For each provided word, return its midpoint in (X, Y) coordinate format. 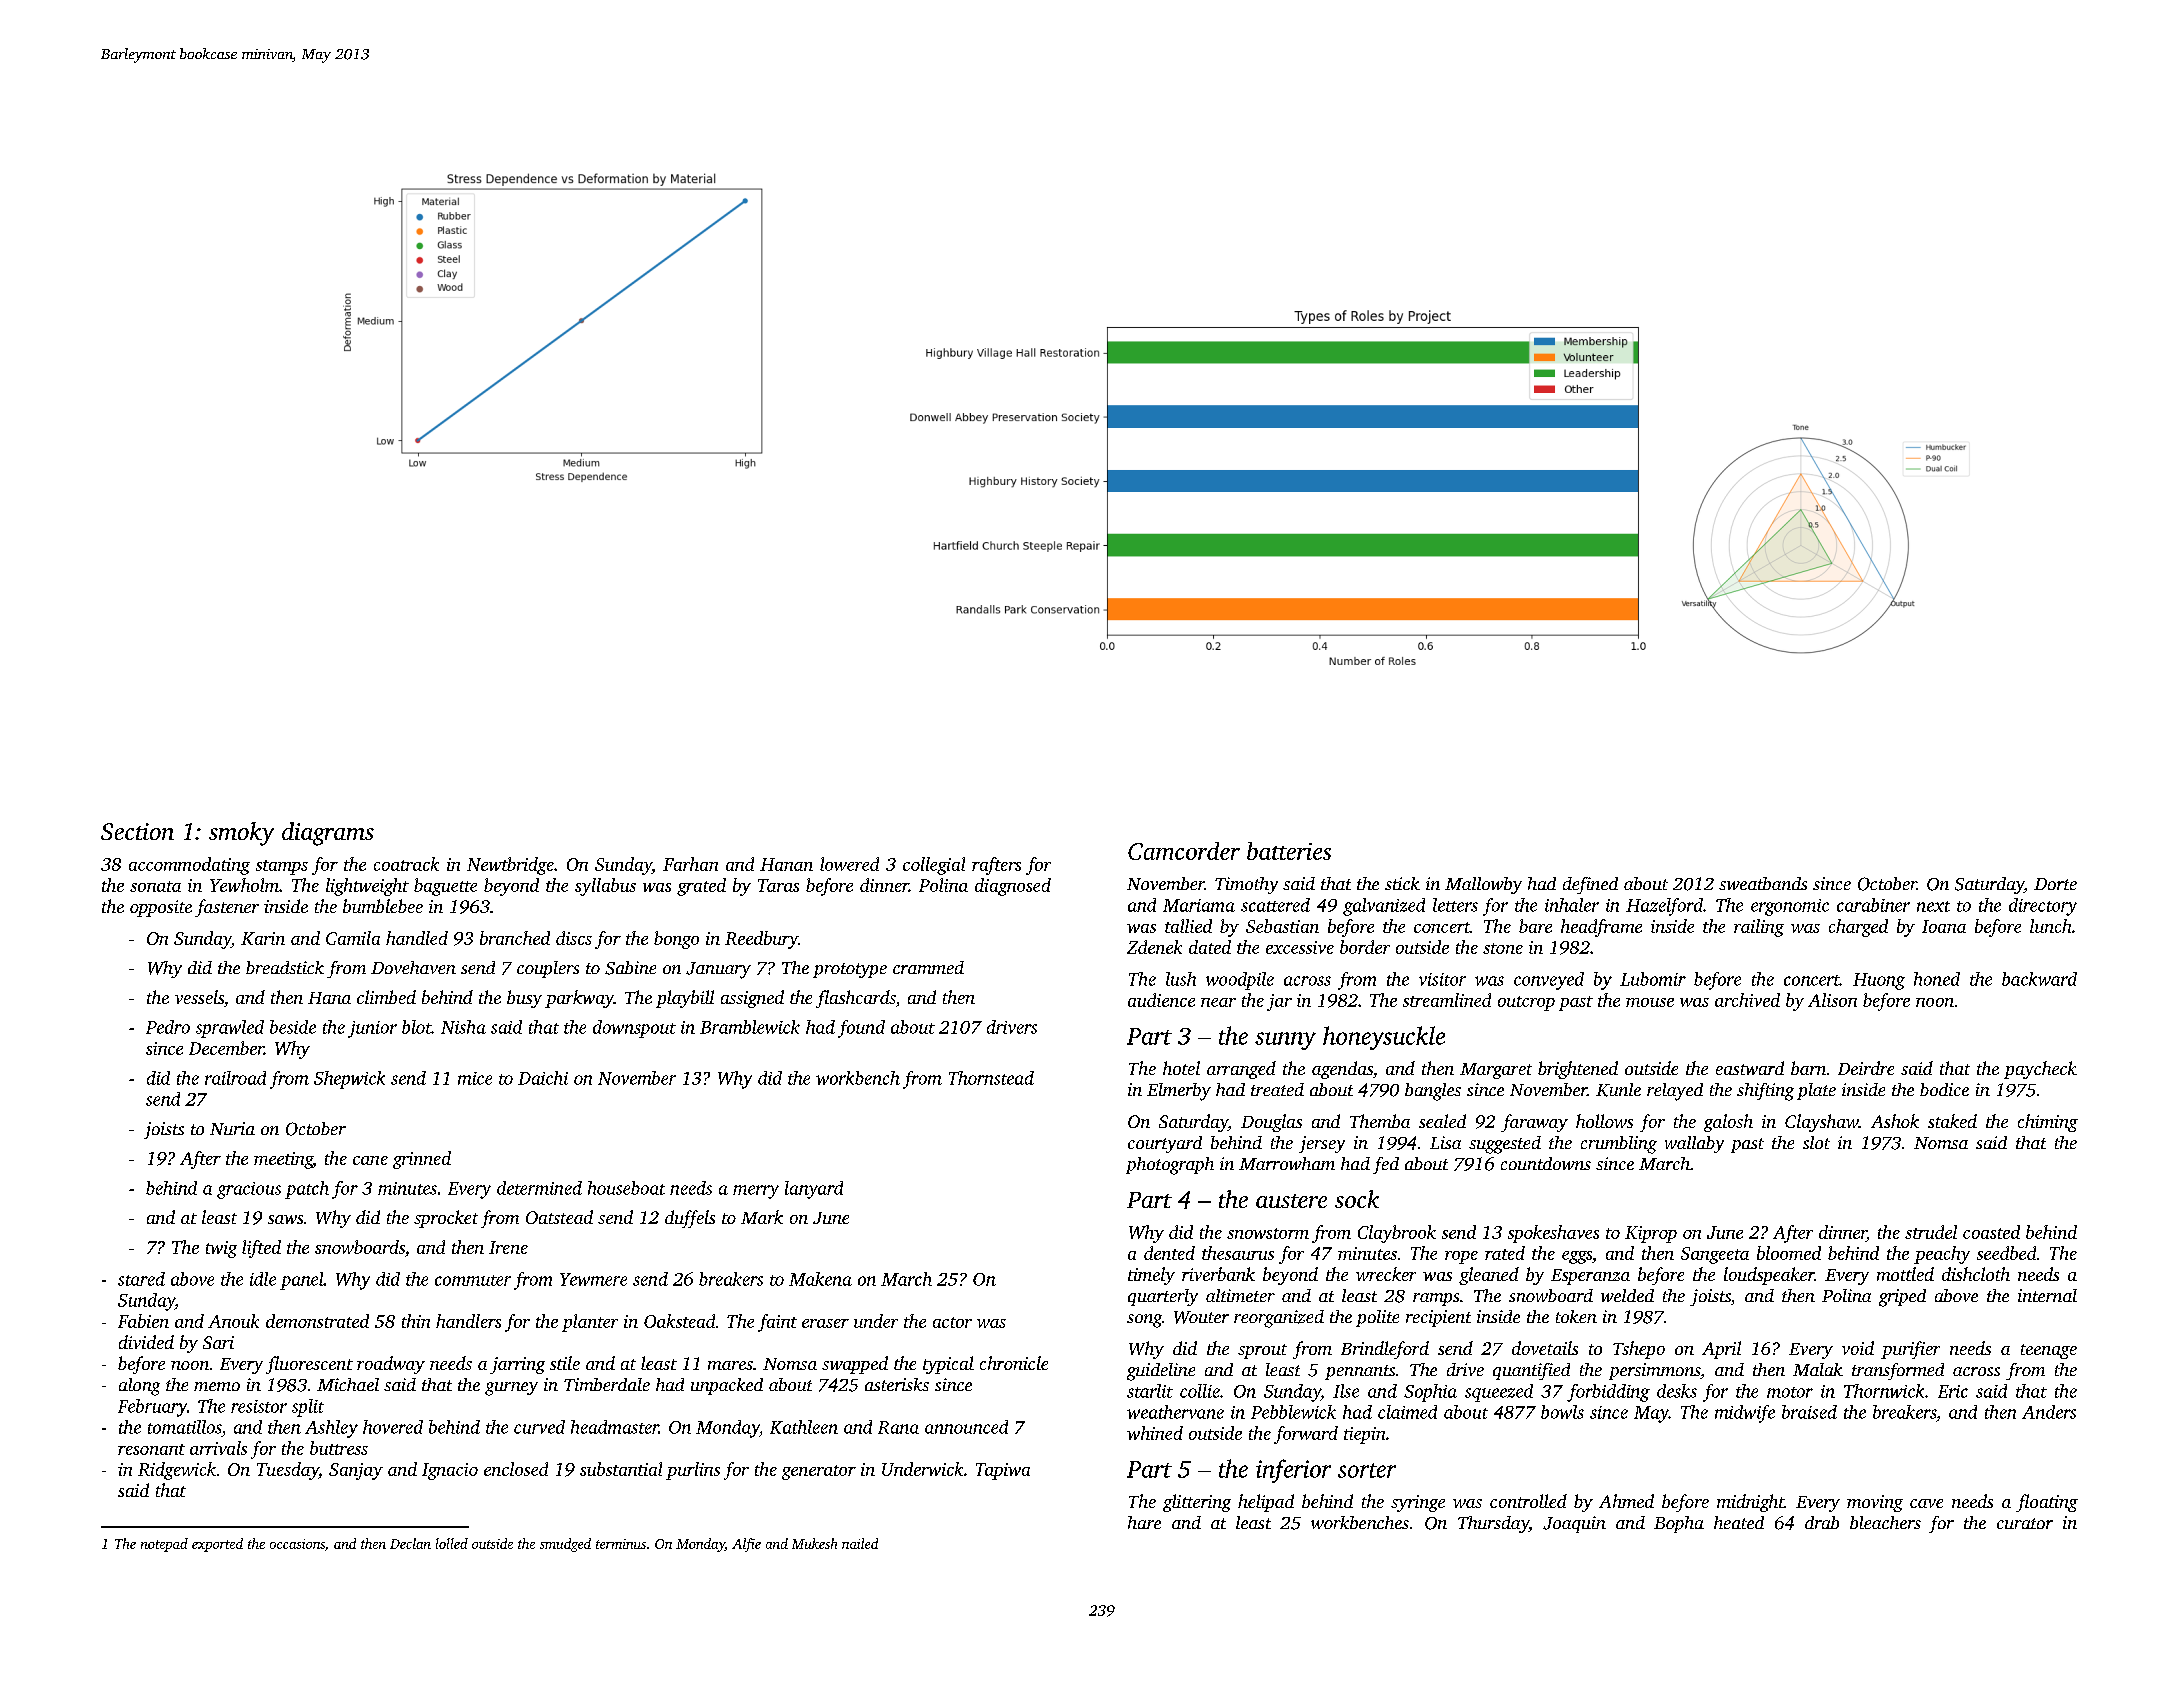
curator (2025, 1523)
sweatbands (1763, 883)
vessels (199, 997)
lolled (452, 1543)
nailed (860, 1543)
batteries (1289, 851)
